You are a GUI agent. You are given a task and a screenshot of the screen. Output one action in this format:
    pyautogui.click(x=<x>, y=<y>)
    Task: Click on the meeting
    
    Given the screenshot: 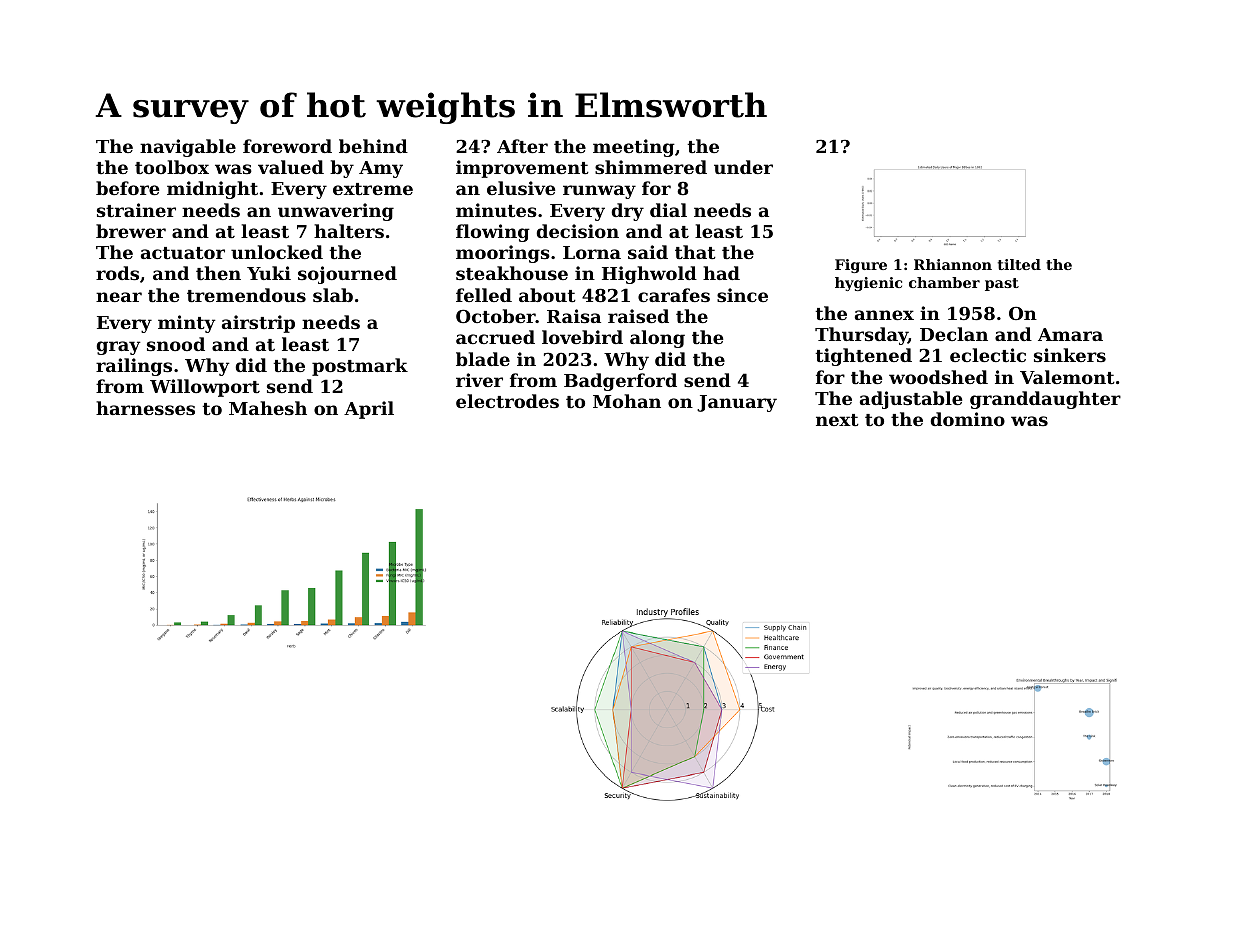 What is the action you would take?
    pyautogui.click(x=634, y=148)
